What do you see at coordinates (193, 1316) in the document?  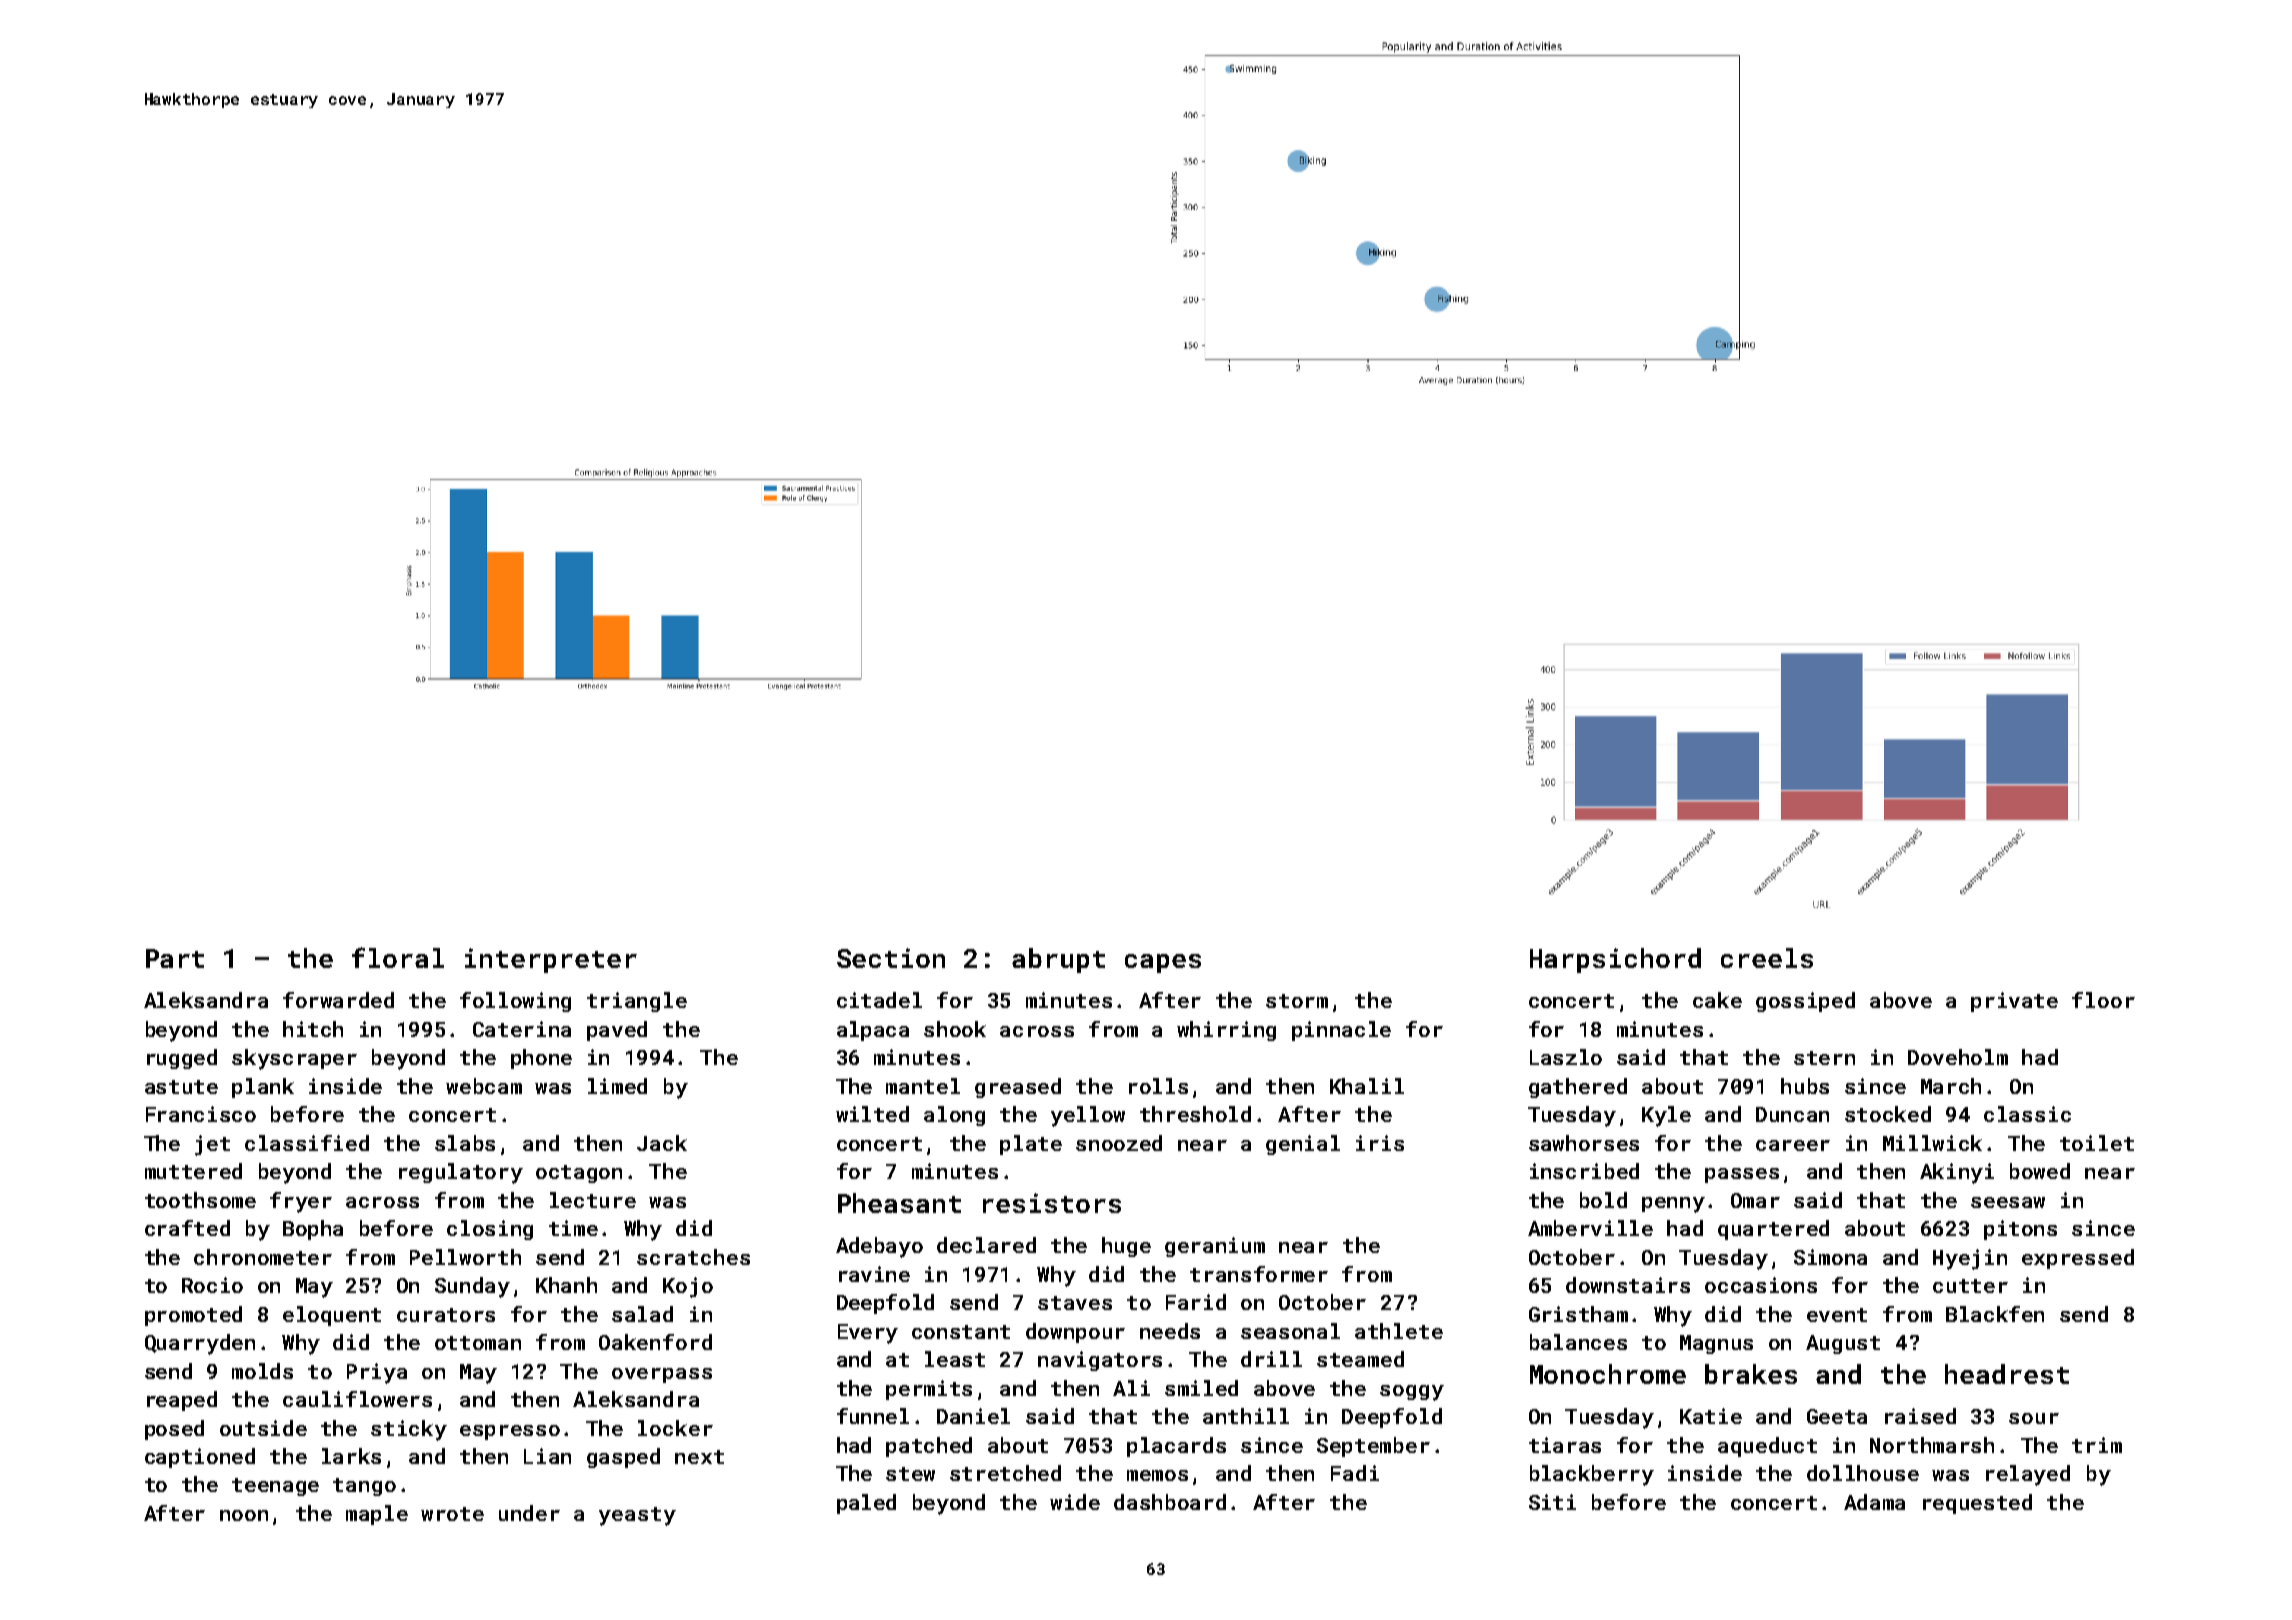 I see `promoted` at bounding box center [193, 1316].
